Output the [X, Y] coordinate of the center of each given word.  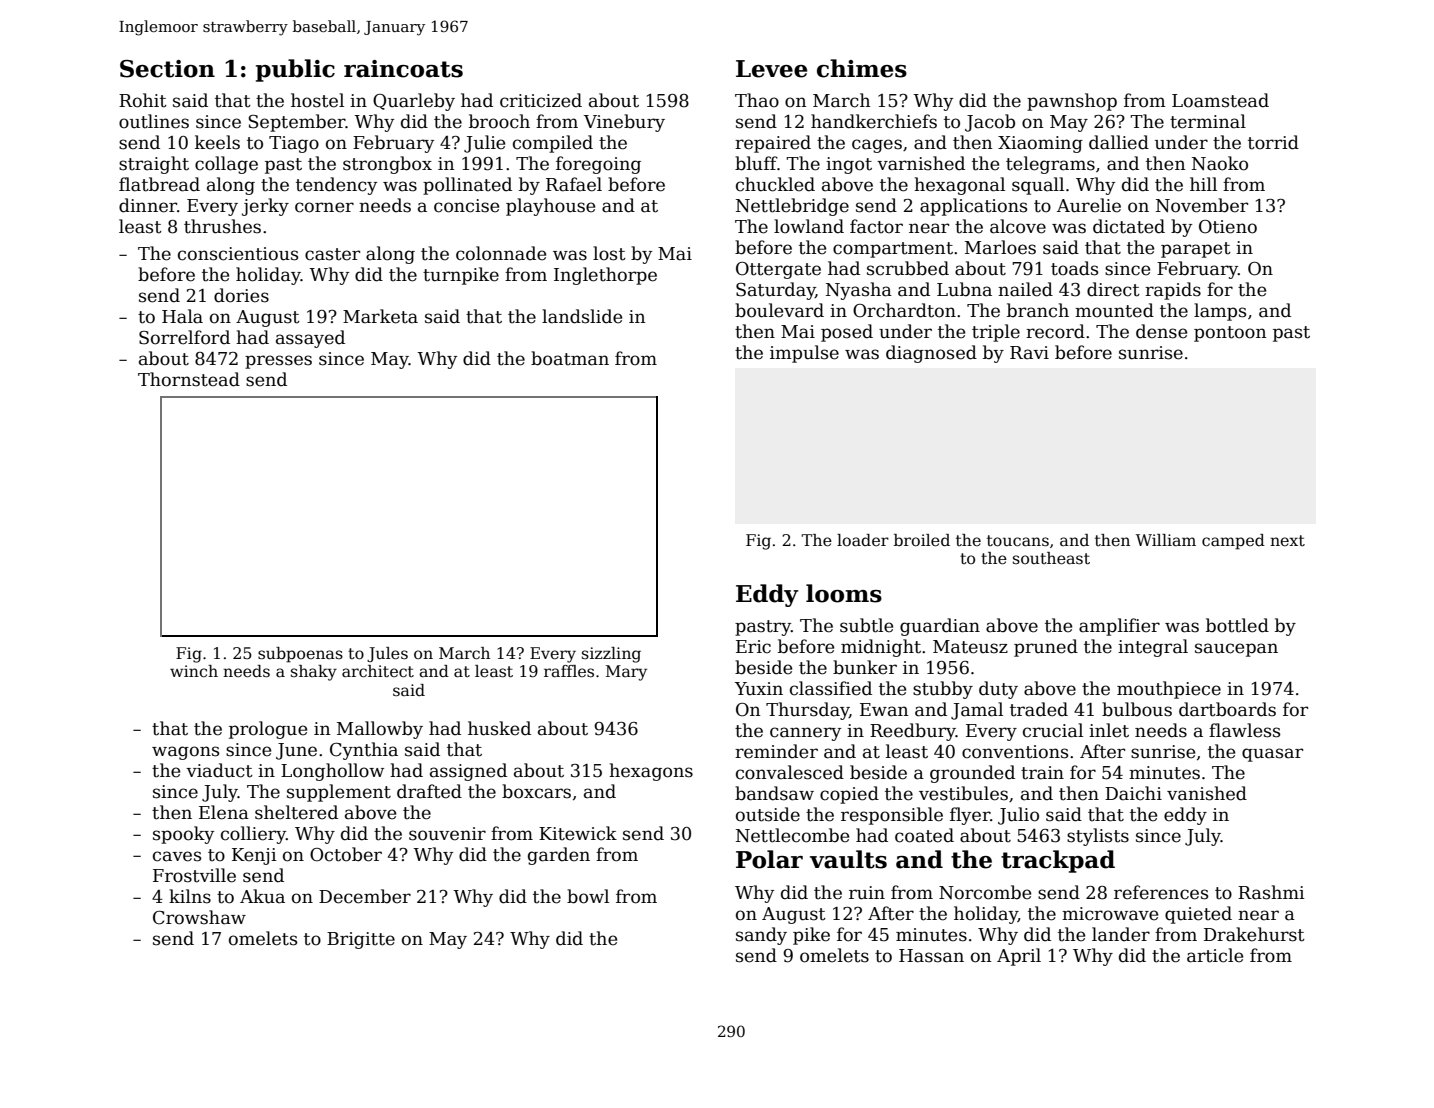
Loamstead [1220, 100]
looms [844, 593]
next [1287, 540]
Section [167, 69]
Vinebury [624, 123]
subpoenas [300, 655]
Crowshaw [199, 917]
